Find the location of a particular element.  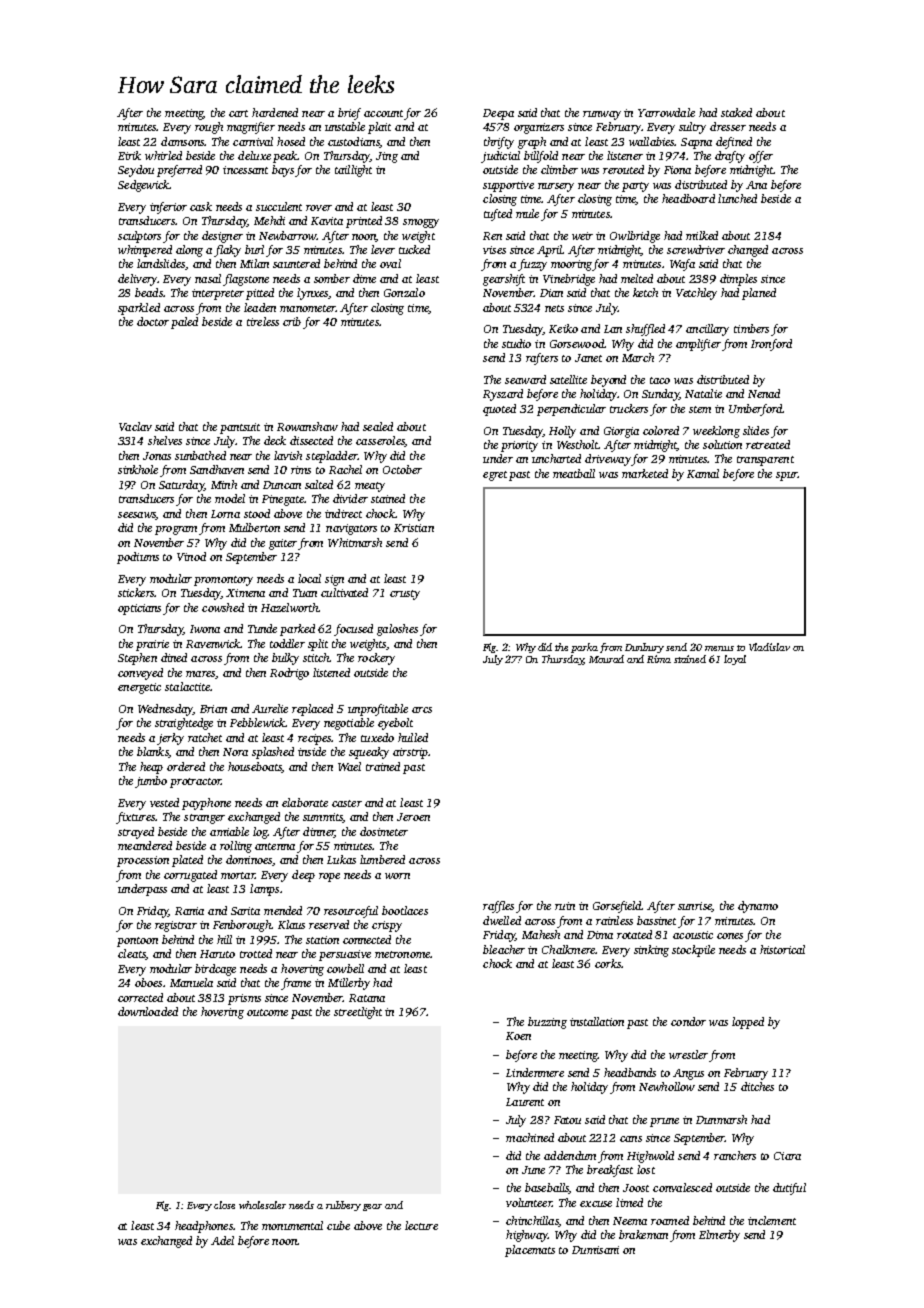

Vetchley is located at coordinates (696, 294).
